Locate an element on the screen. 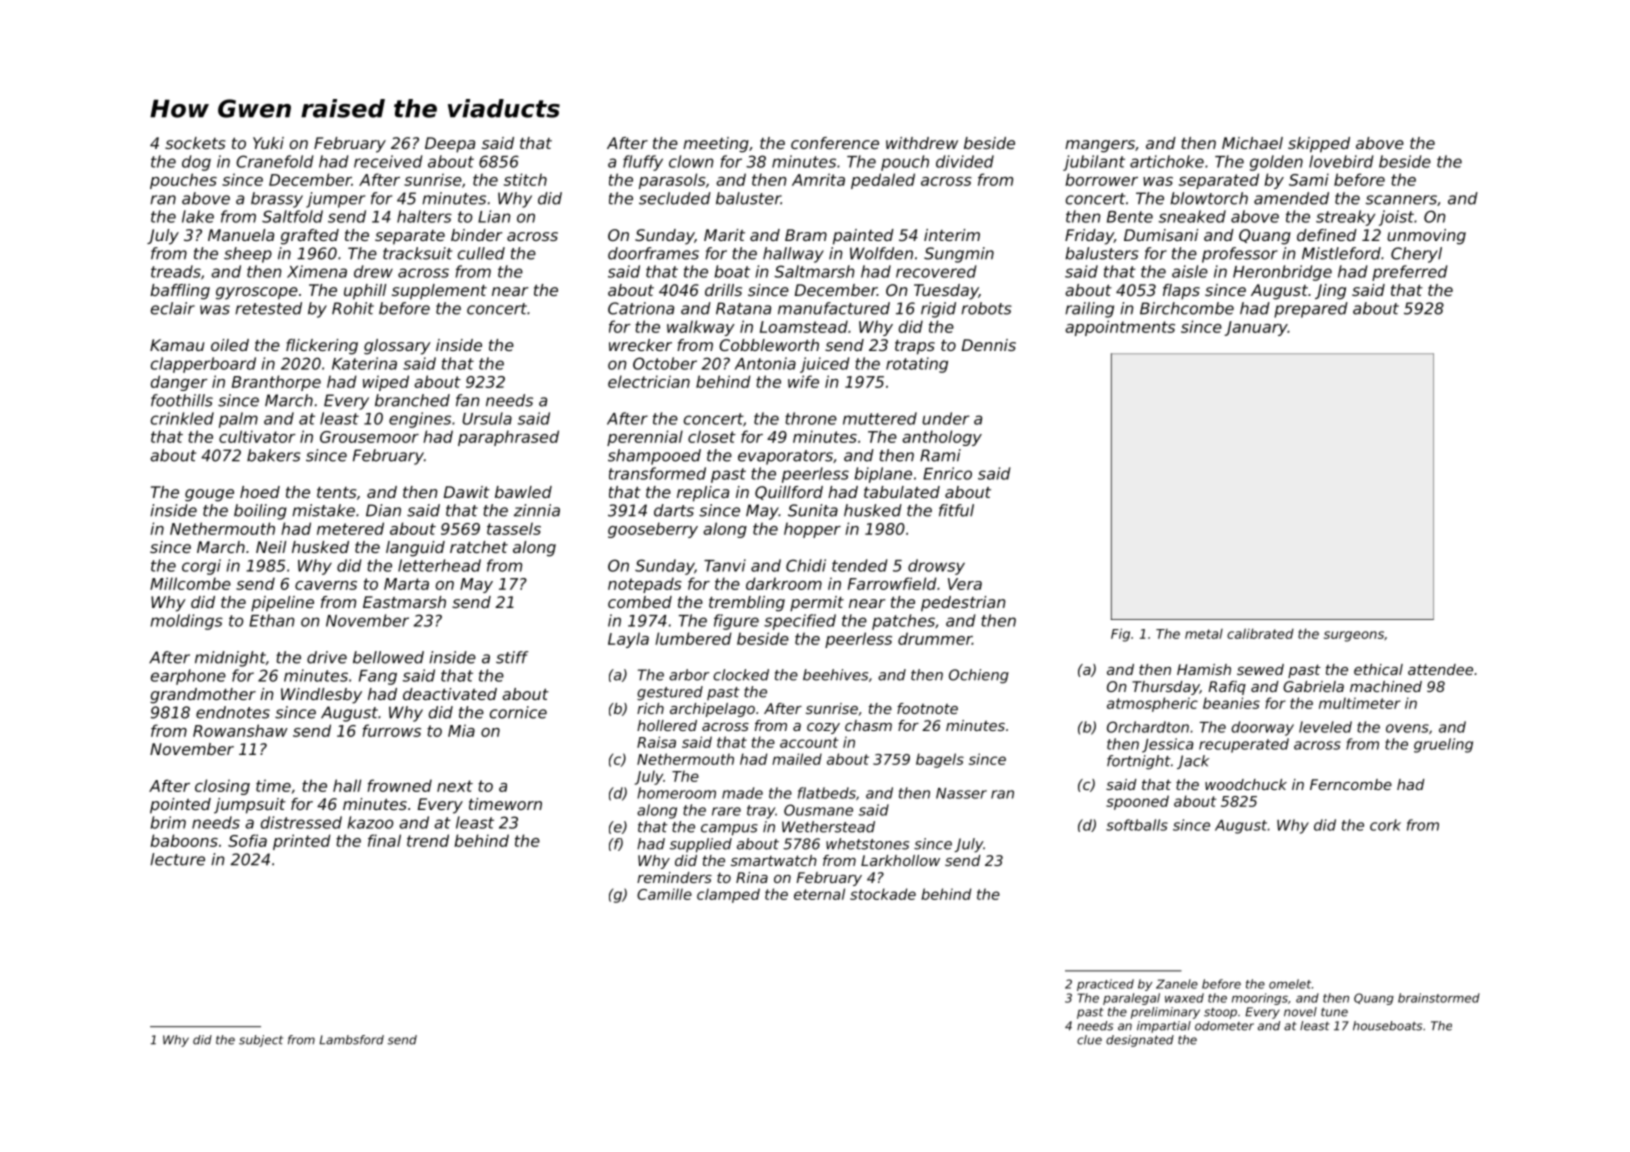  pedaled is located at coordinates (883, 181).
